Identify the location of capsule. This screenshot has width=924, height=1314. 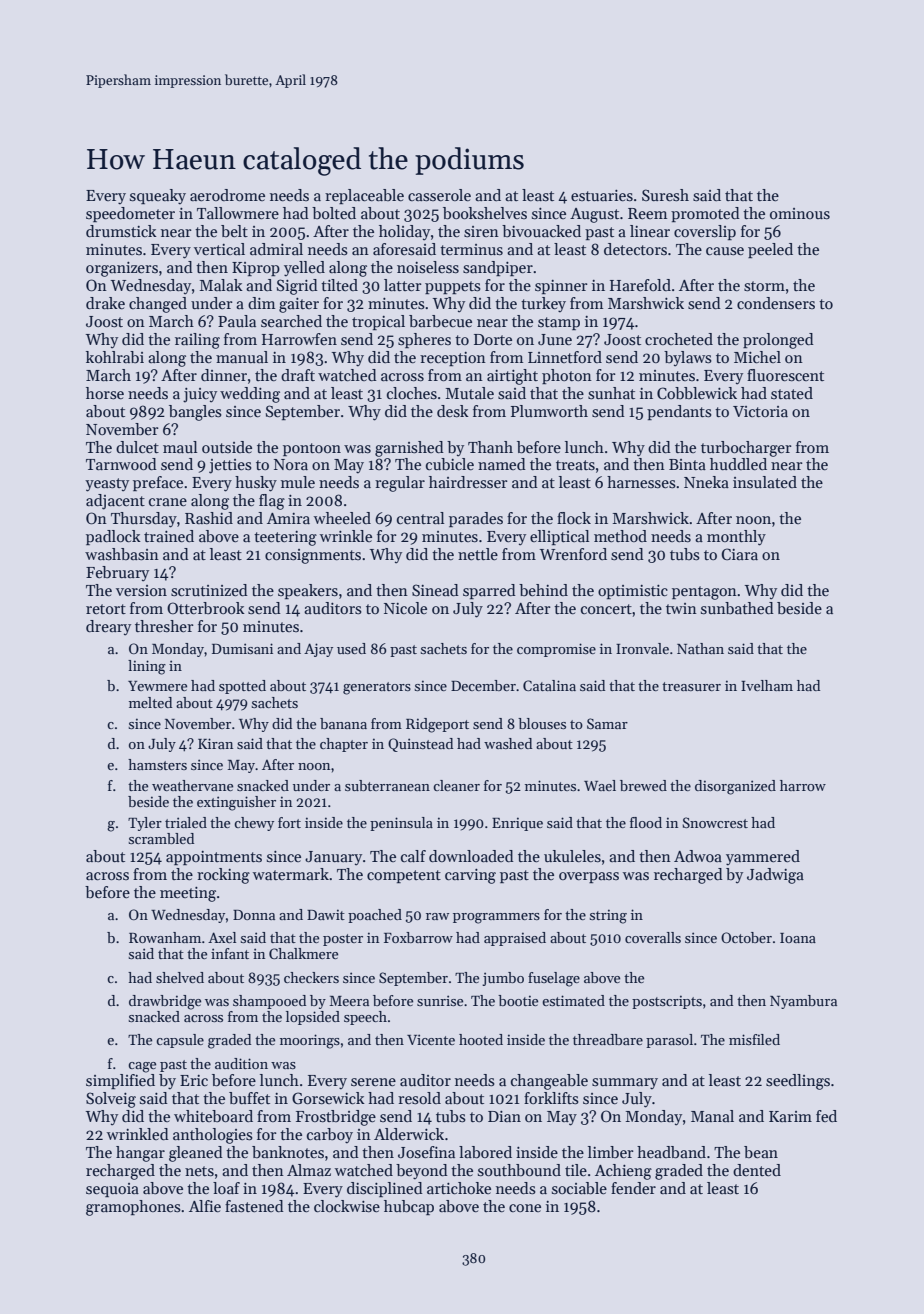
(180, 1041).
